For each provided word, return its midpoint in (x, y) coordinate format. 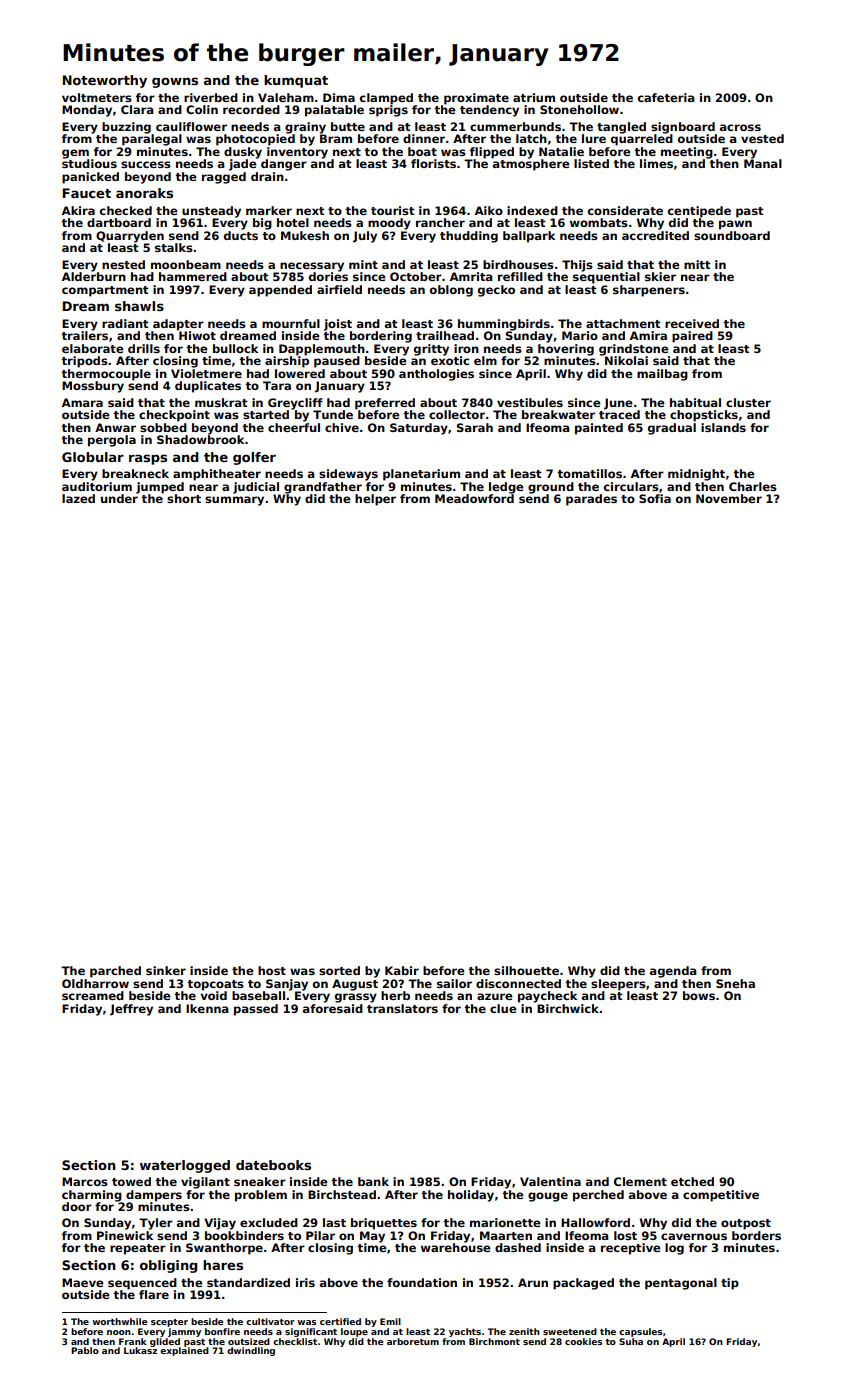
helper (375, 500)
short (184, 498)
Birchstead (342, 1194)
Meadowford (474, 498)
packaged (583, 1284)
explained (184, 1351)
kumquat (296, 81)
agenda (673, 972)
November (729, 498)
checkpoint (174, 416)
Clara (137, 109)
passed (256, 1010)
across (740, 127)
